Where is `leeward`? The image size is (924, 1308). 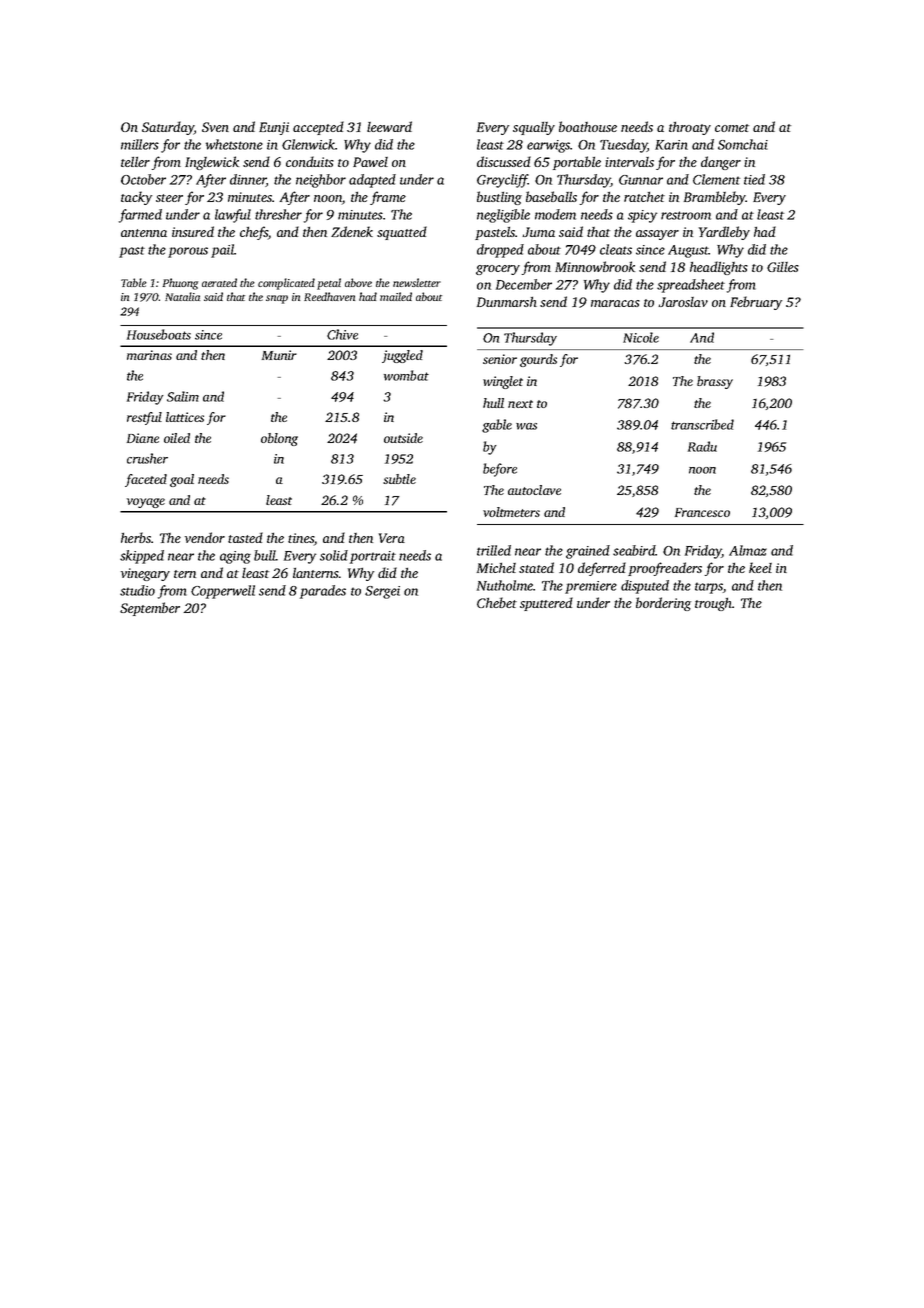 leeward is located at coordinates (389, 126).
